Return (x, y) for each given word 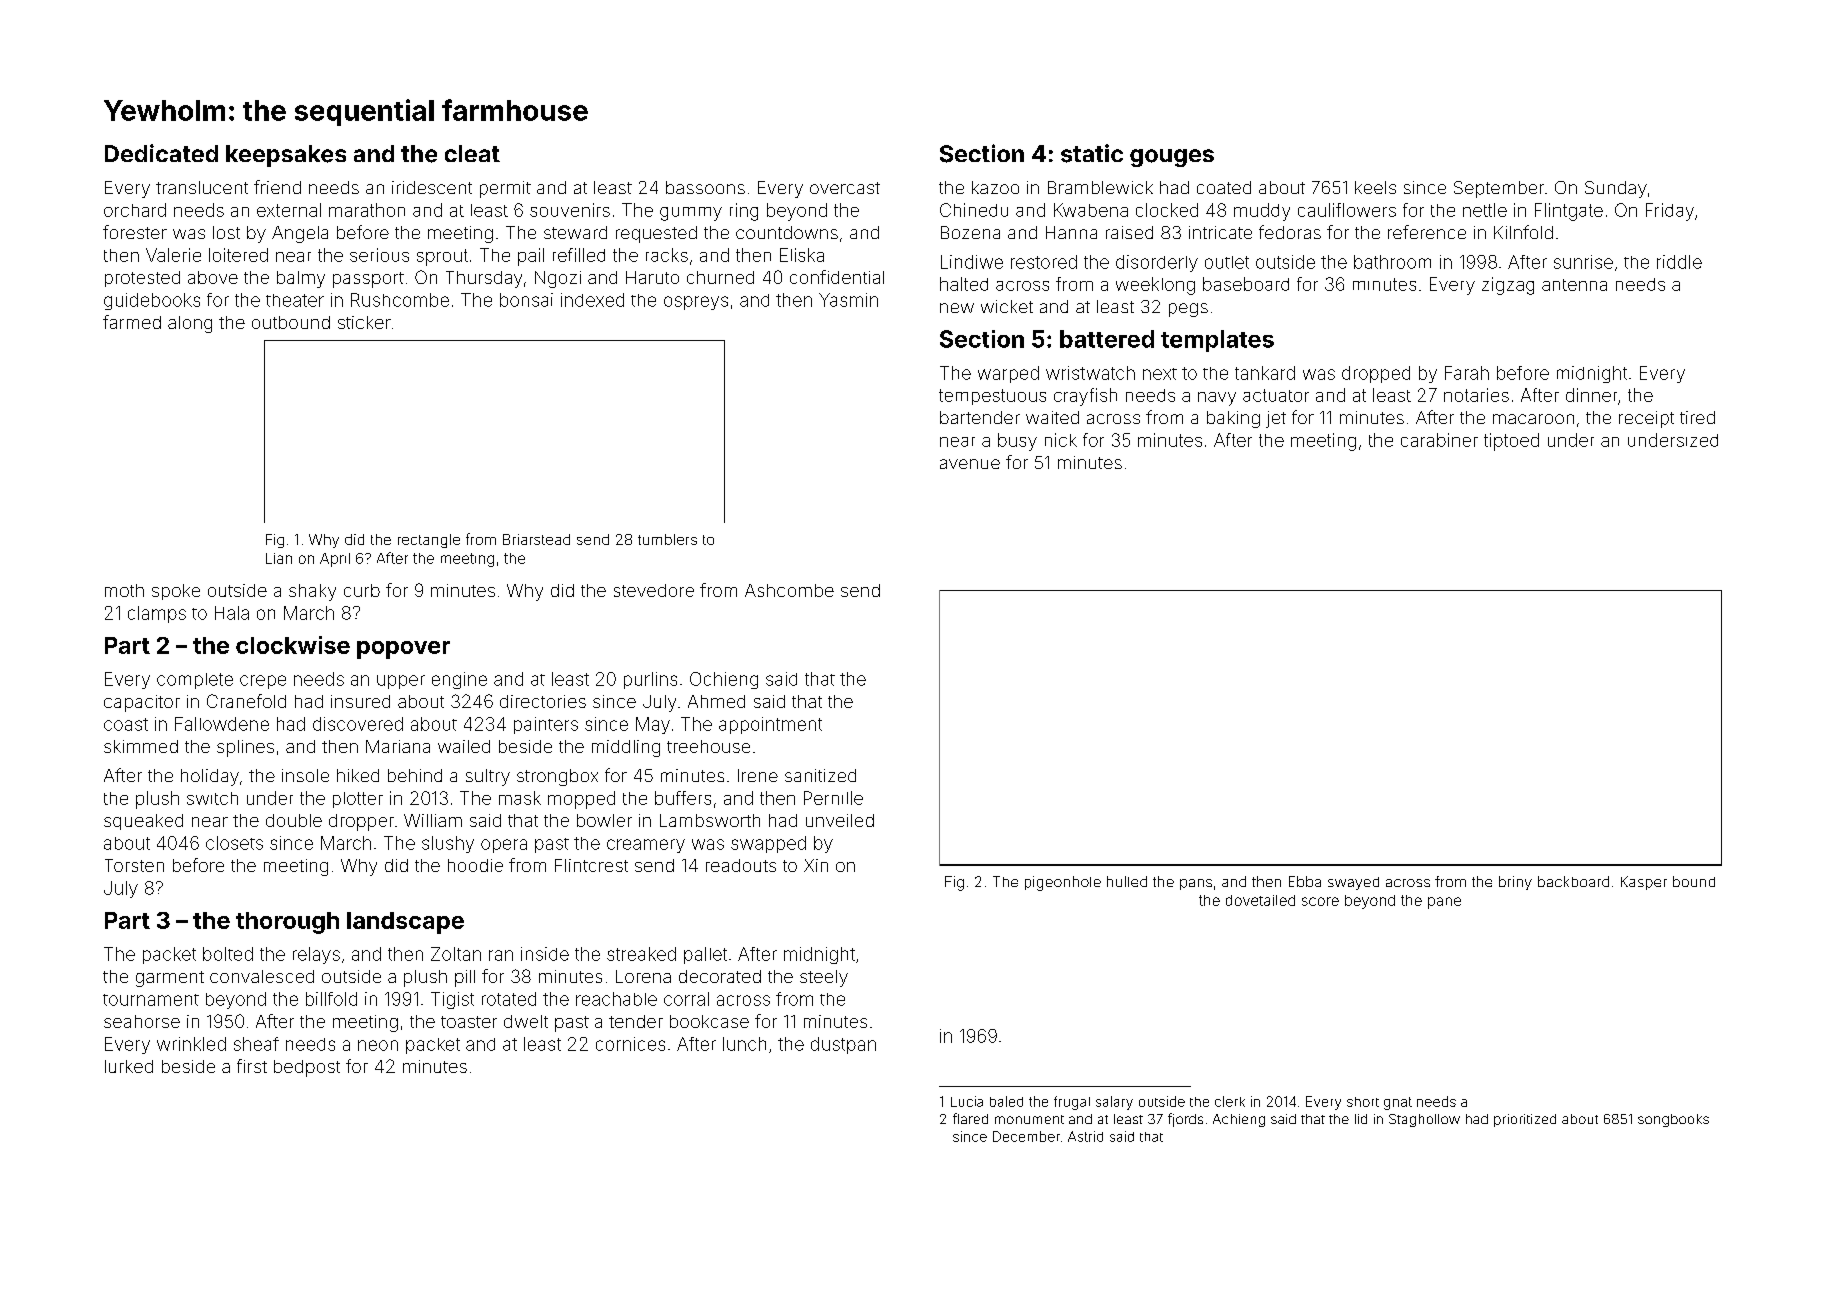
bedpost (307, 1068)
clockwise (293, 645)
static (1092, 153)
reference (1427, 232)
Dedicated (161, 153)
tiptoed (1511, 442)
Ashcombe (789, 590)
